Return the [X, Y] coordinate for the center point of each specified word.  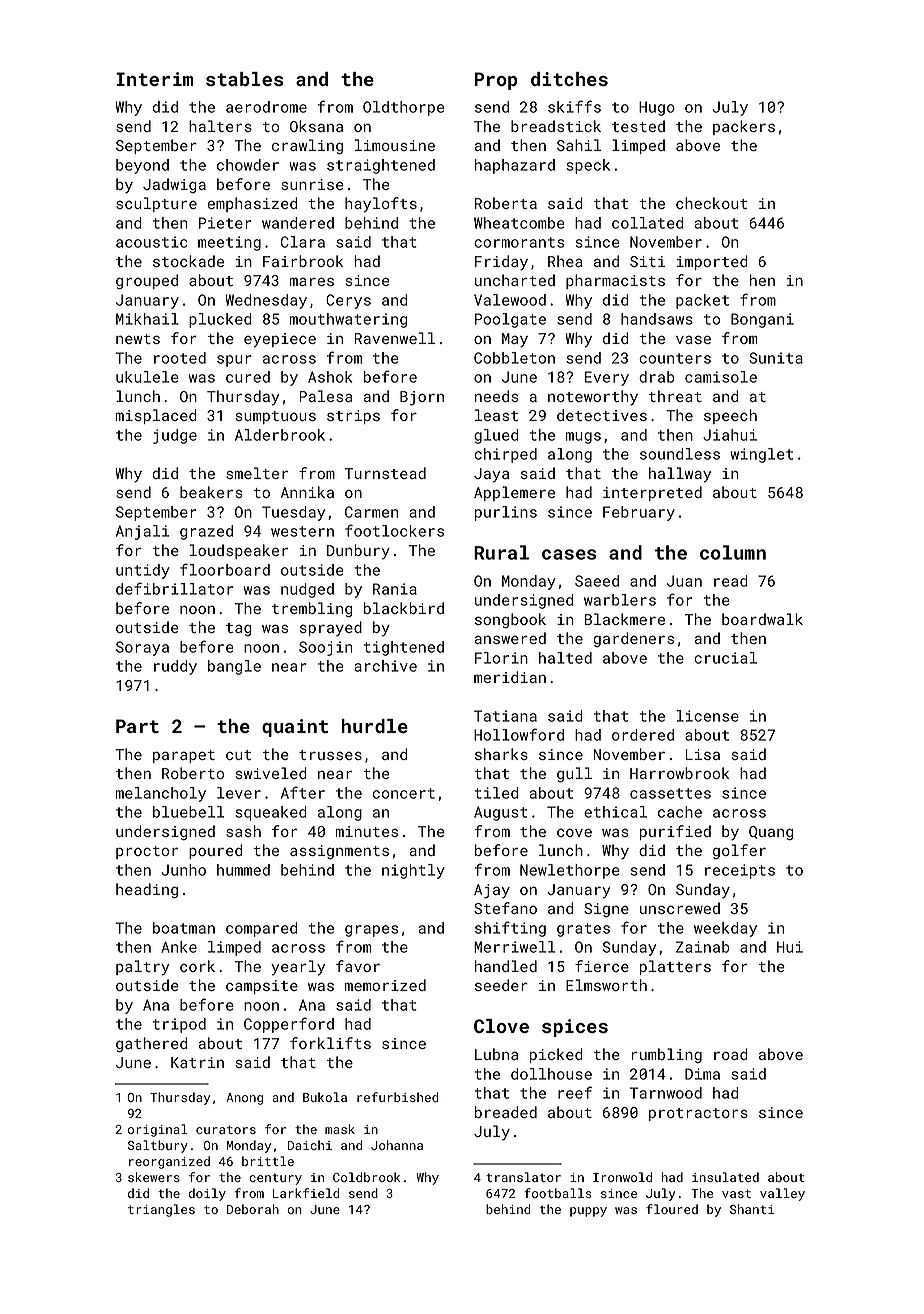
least [496, 415]
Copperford [289, 1025]
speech [730, 416]
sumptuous [276, 417]
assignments [339, 852]
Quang [771, 833]
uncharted [515, 280]
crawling [307, 146]
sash [243, 831]
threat [675, 396]
